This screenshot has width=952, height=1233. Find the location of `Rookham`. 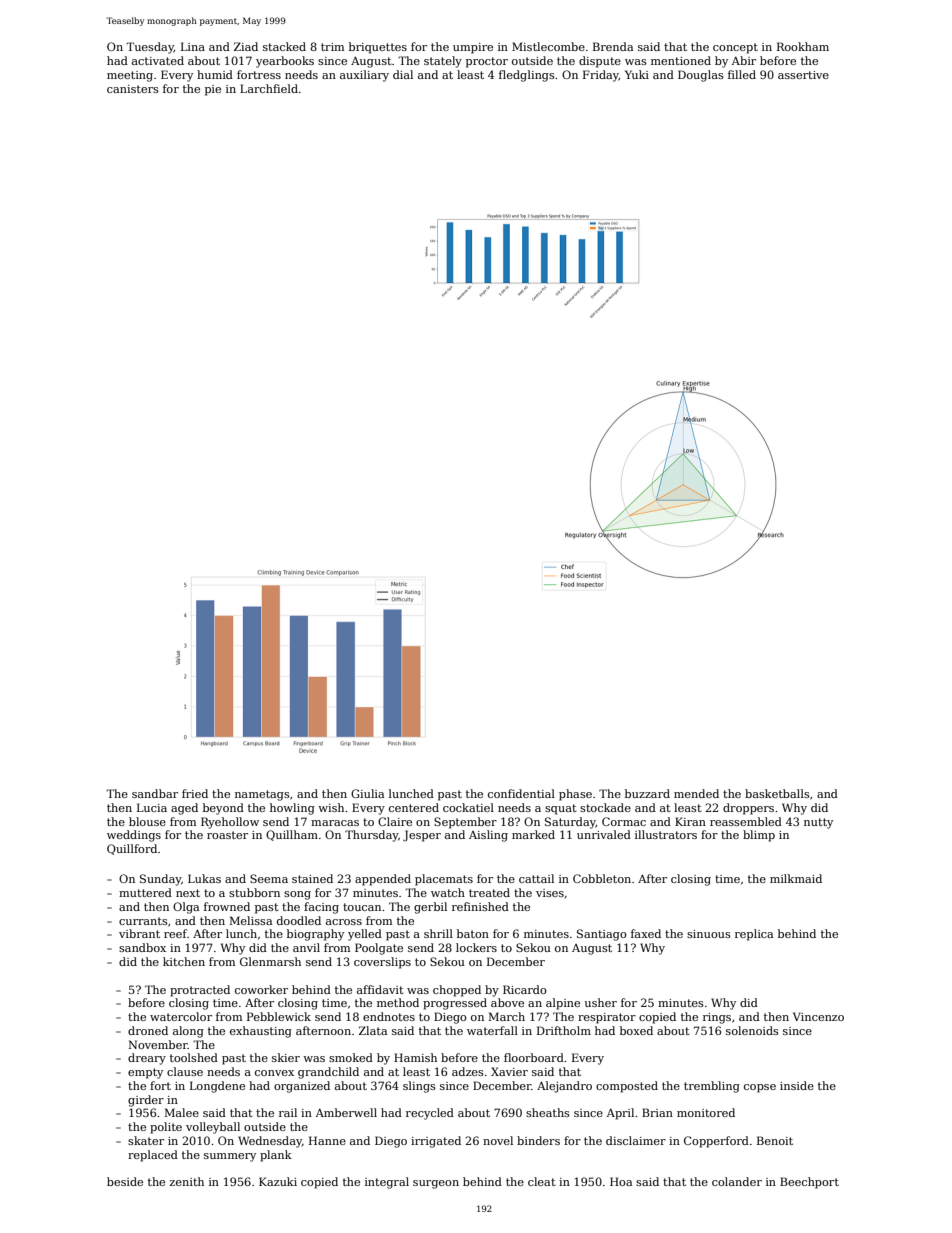

Rookham is located at coordinates (803, 46).
